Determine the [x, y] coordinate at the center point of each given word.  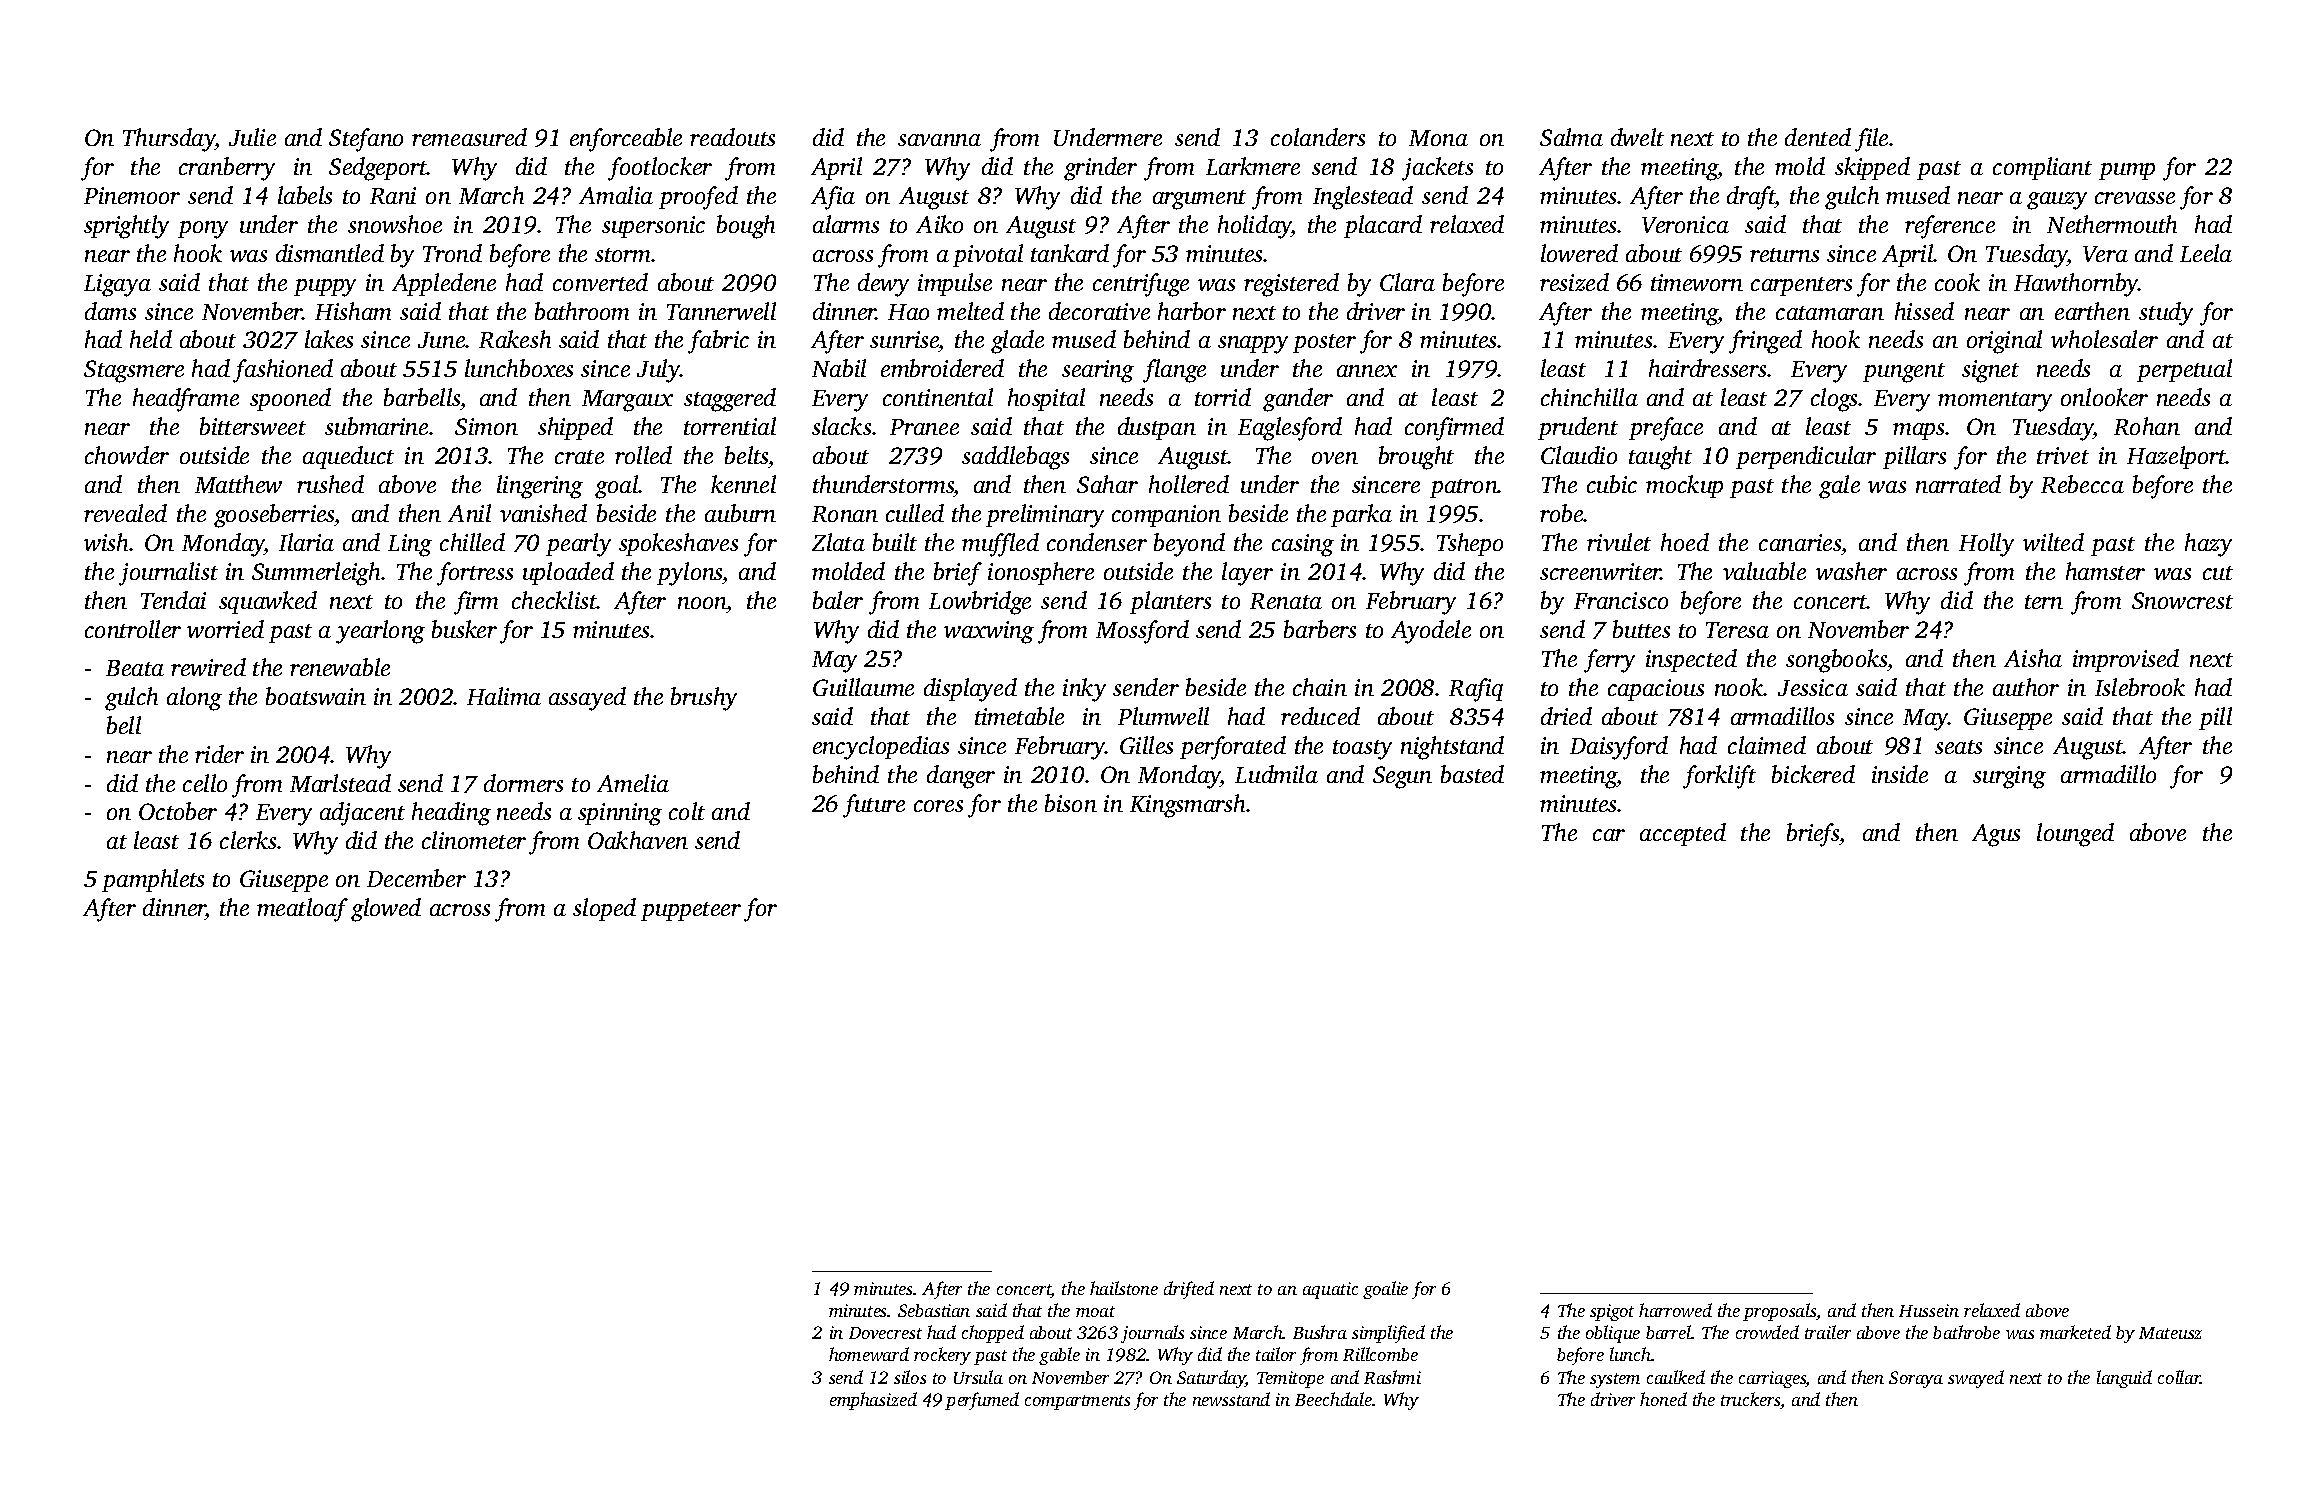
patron [1464, 488]
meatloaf [302, 910]
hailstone [1124, 1288]
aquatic [1330, 1290]
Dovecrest [885, 1333]
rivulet [1619, 542]
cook [1957, 282]
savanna [939, 140]
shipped [575, 428]
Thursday [169, 140]
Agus [1996, 835]
